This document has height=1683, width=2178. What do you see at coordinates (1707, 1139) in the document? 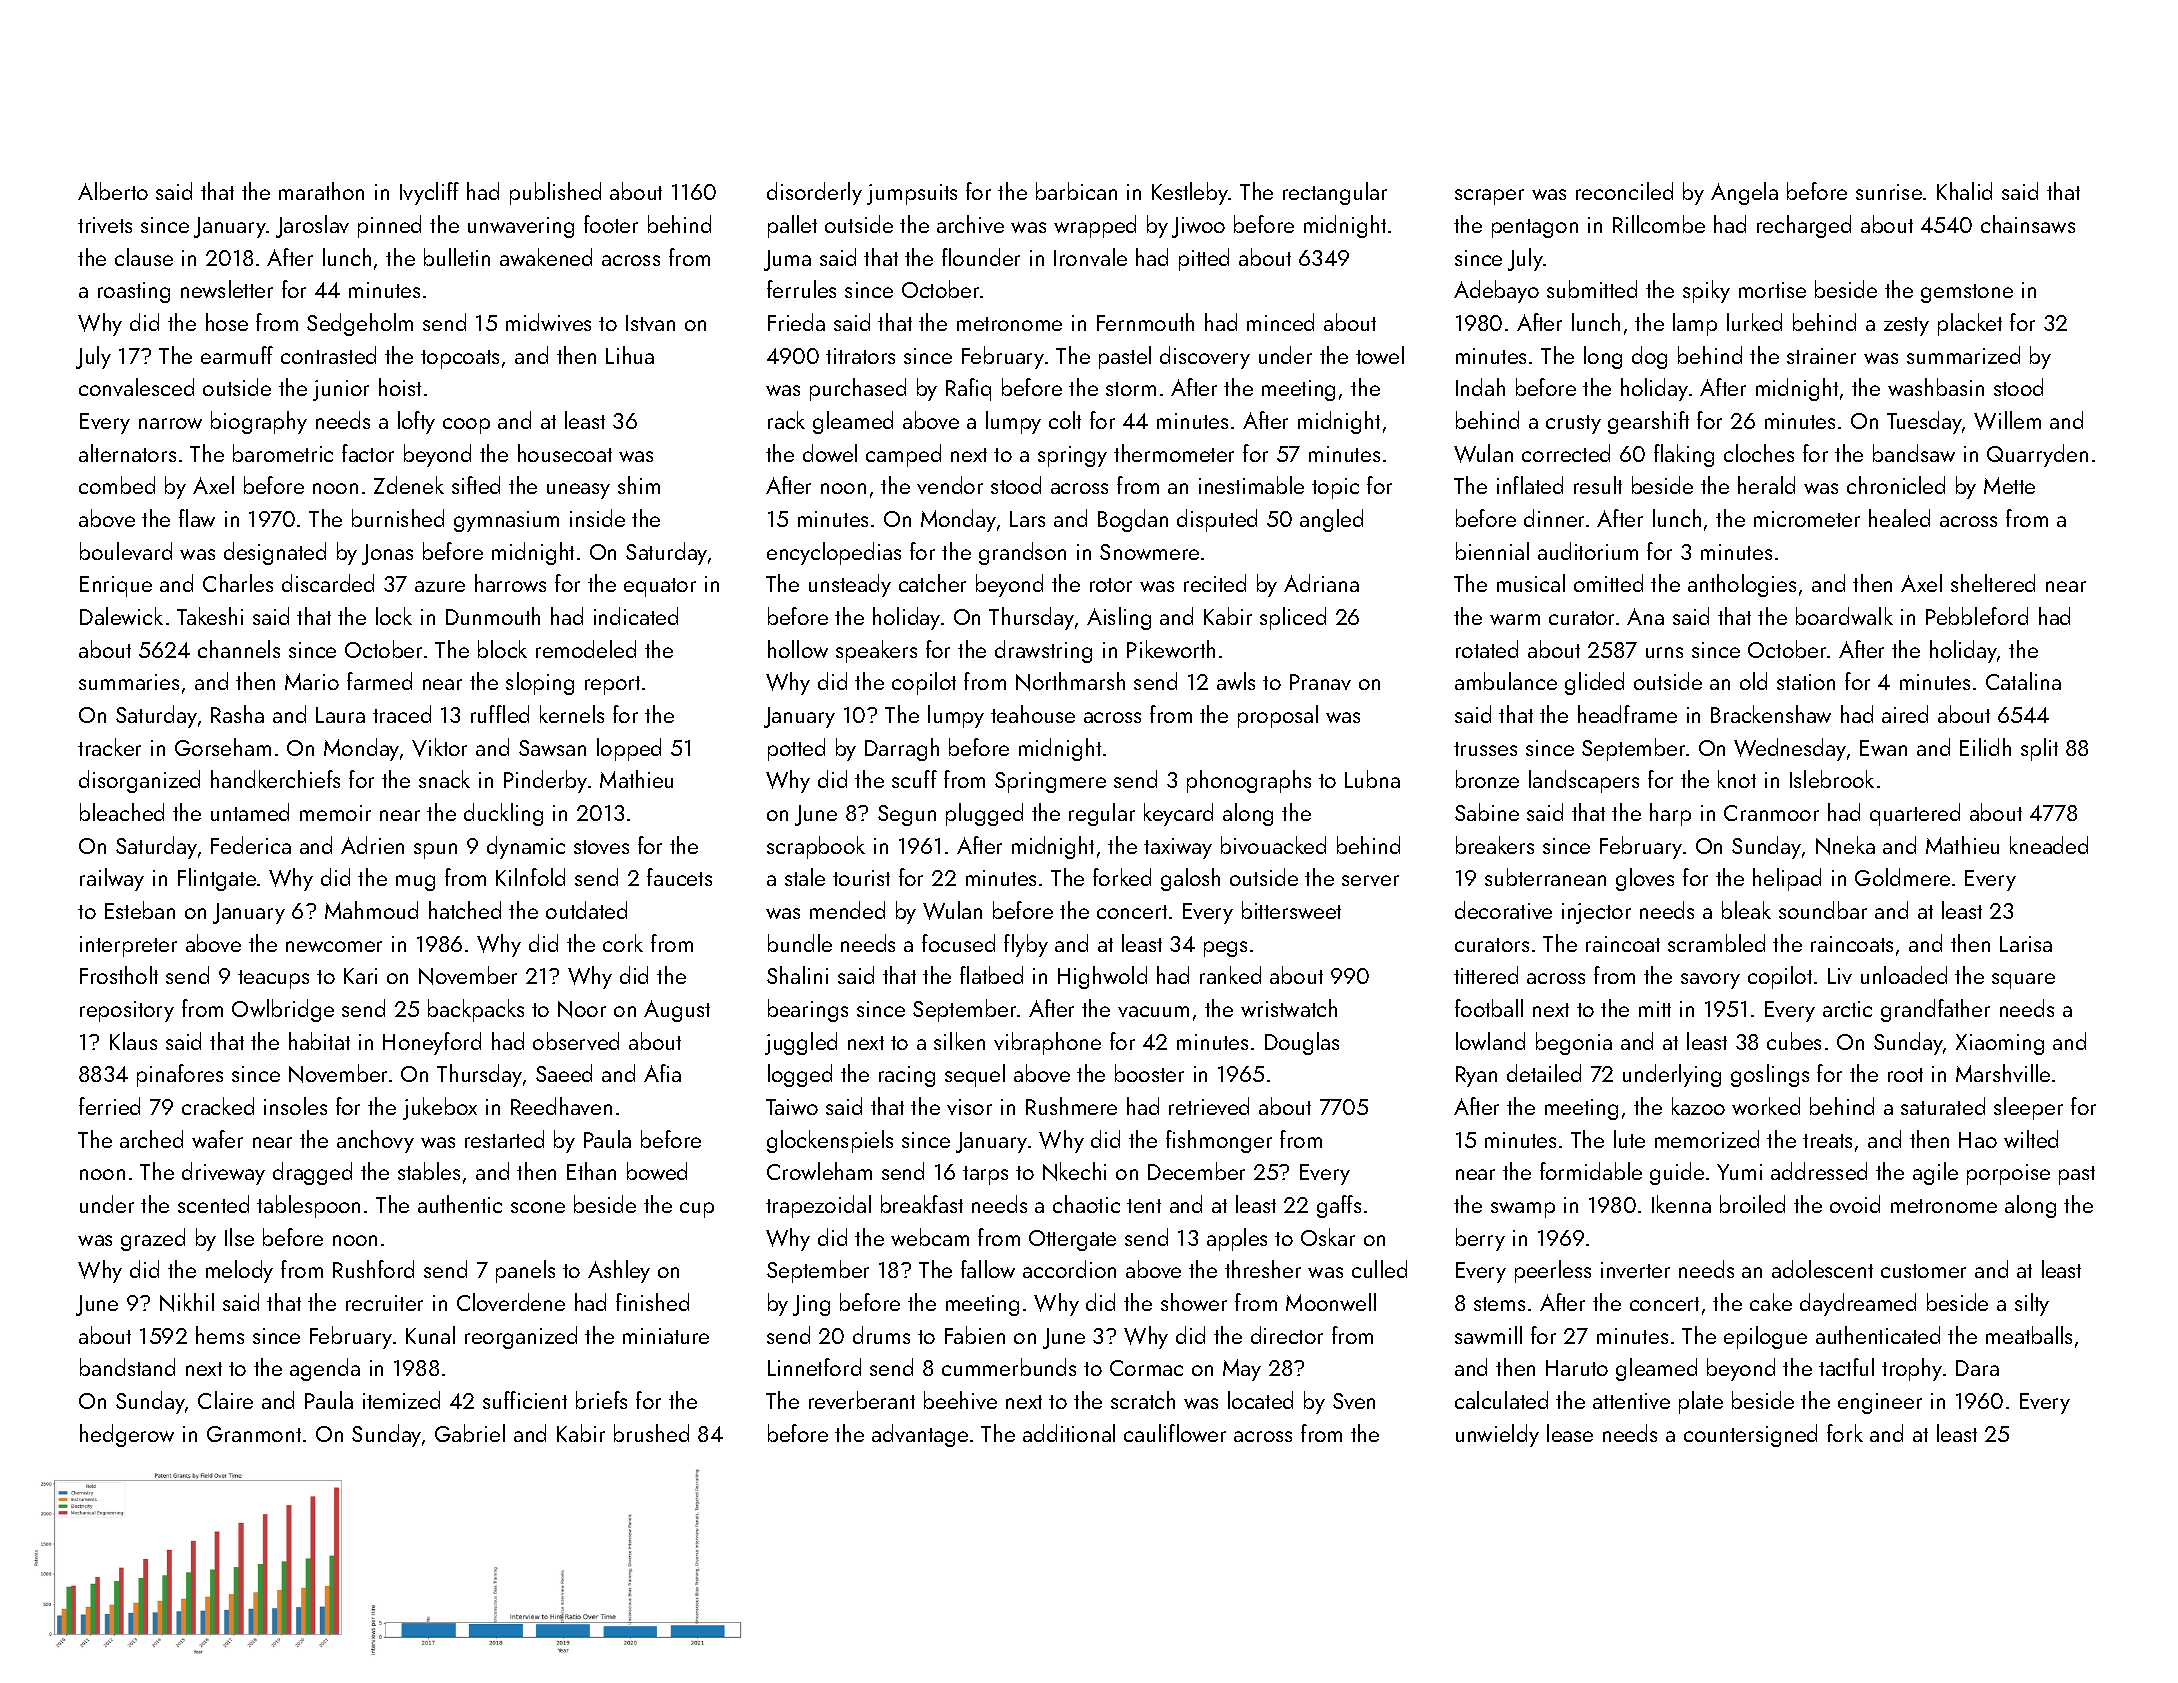
I see `memorized` at bounding box center [1707, 1139].
